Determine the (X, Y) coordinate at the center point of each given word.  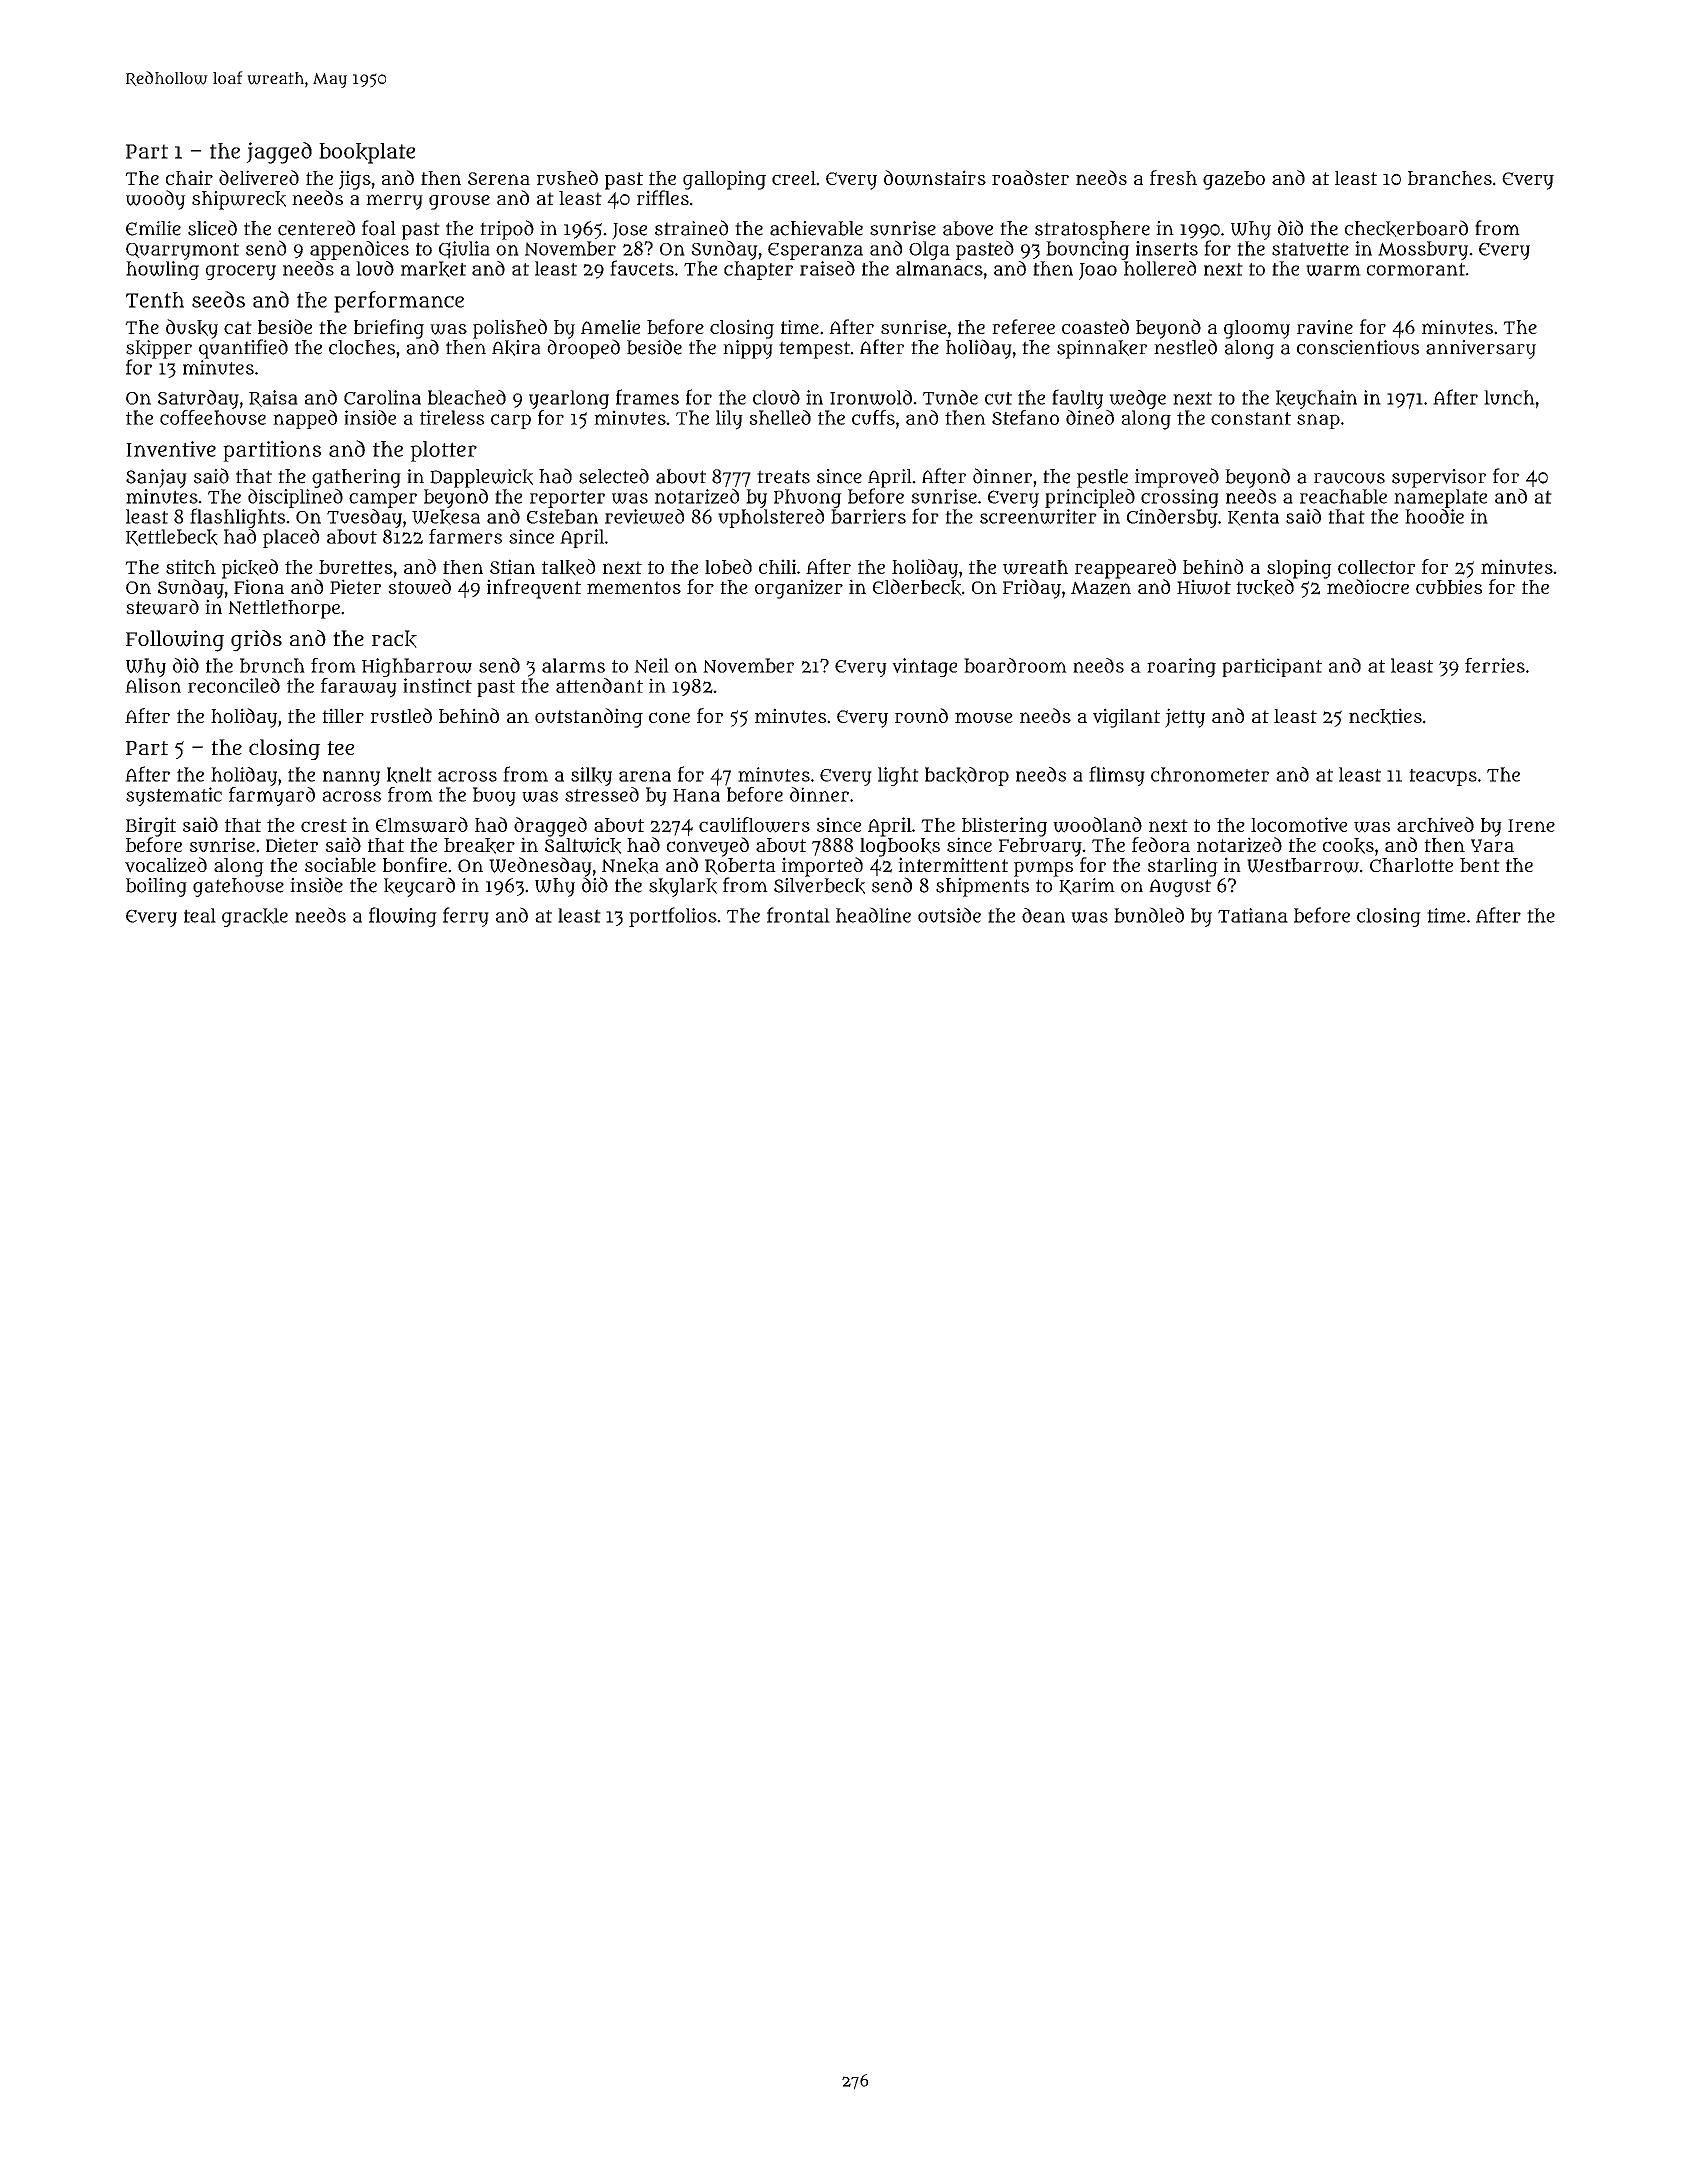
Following (175, 641)
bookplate (367, 153)
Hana (696, 795)
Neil (651, 665)
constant (1251, 418)
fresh (1173, 177)
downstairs (935, 178)
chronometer (1210, 774)
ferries (1495, 665)
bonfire (415, 864)
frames (647, 397)
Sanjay (156, 478)
